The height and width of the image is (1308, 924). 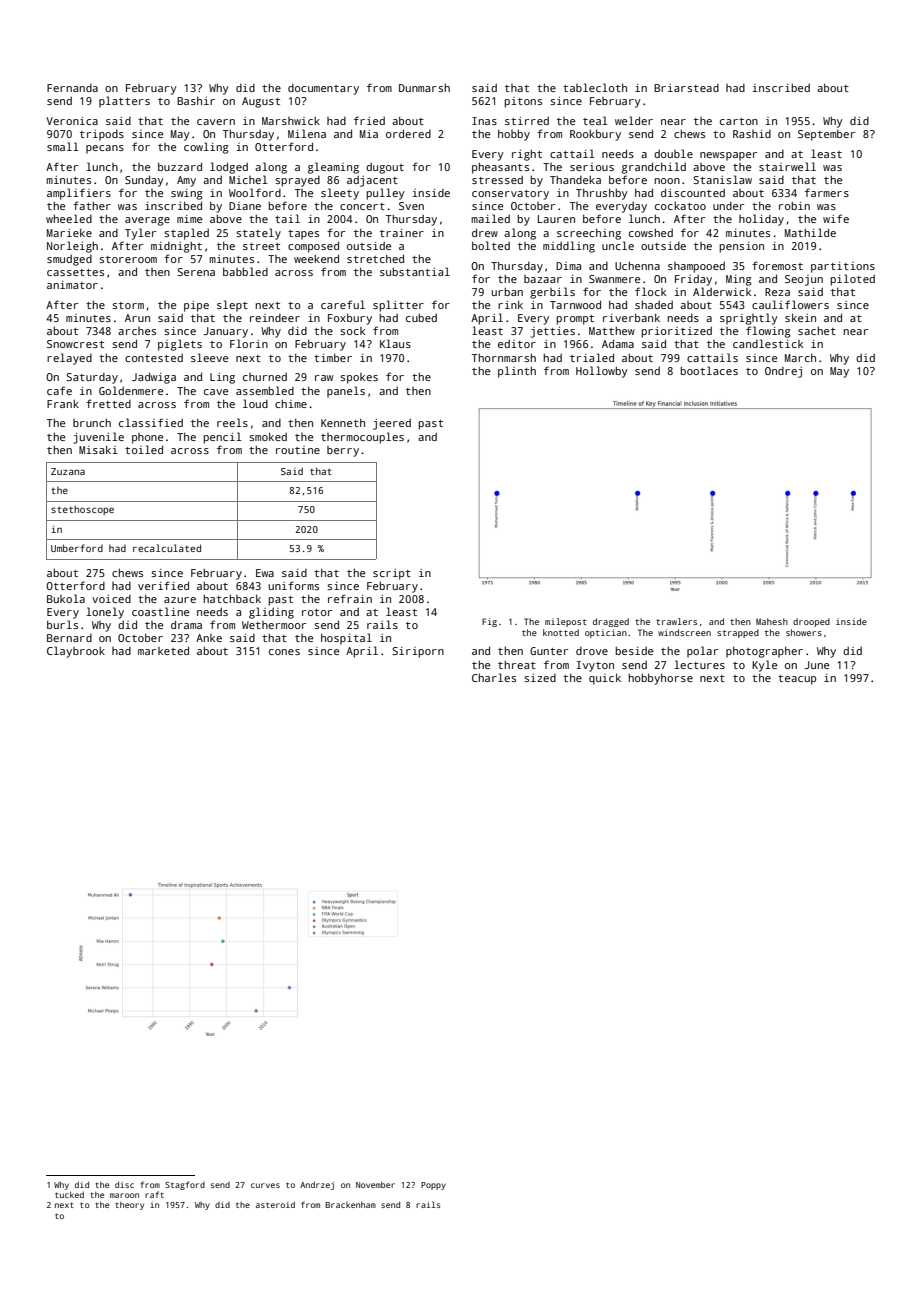 What do you see at coordinates (709, 370) in the image?
I see `bootlaces` at bounding box center [709, 370].
